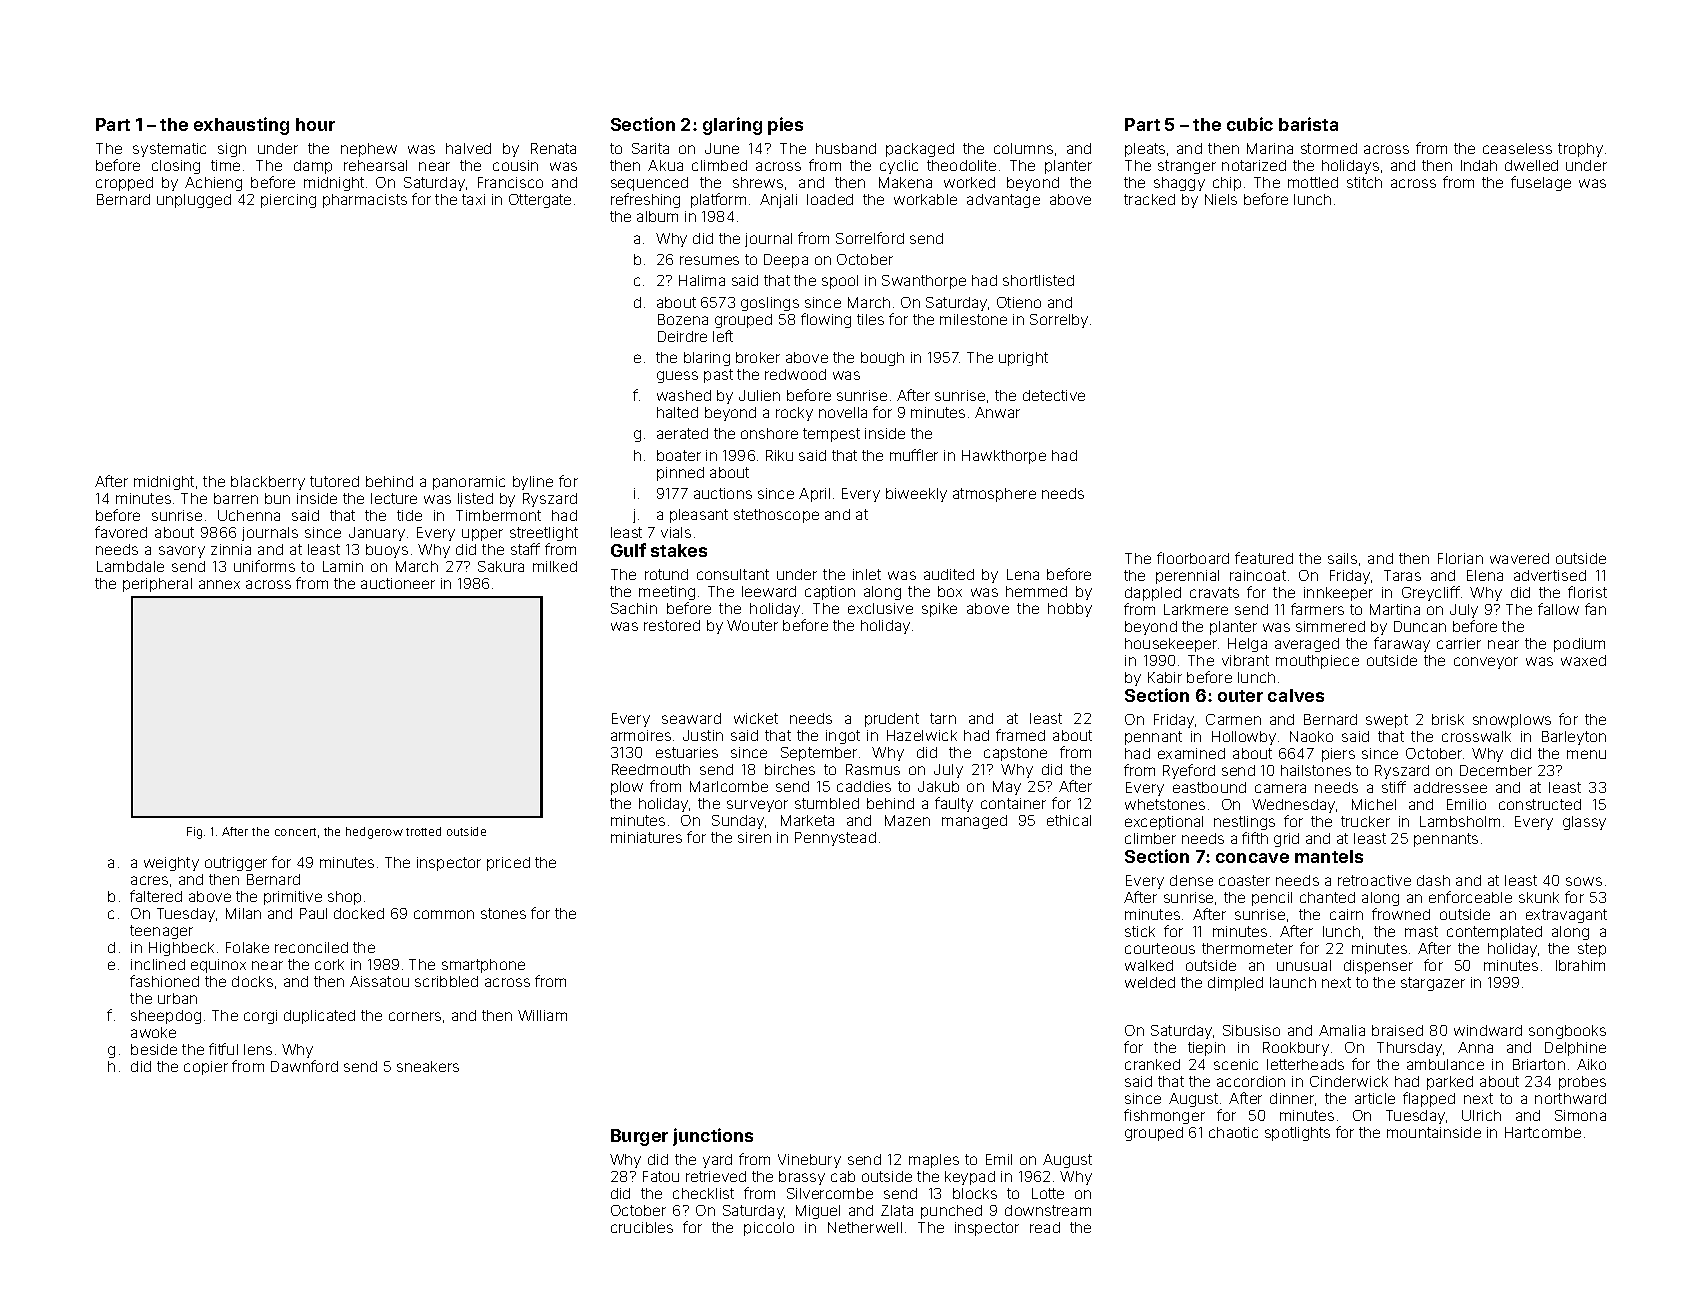  I want to click on stick, so click(1140, 931).
